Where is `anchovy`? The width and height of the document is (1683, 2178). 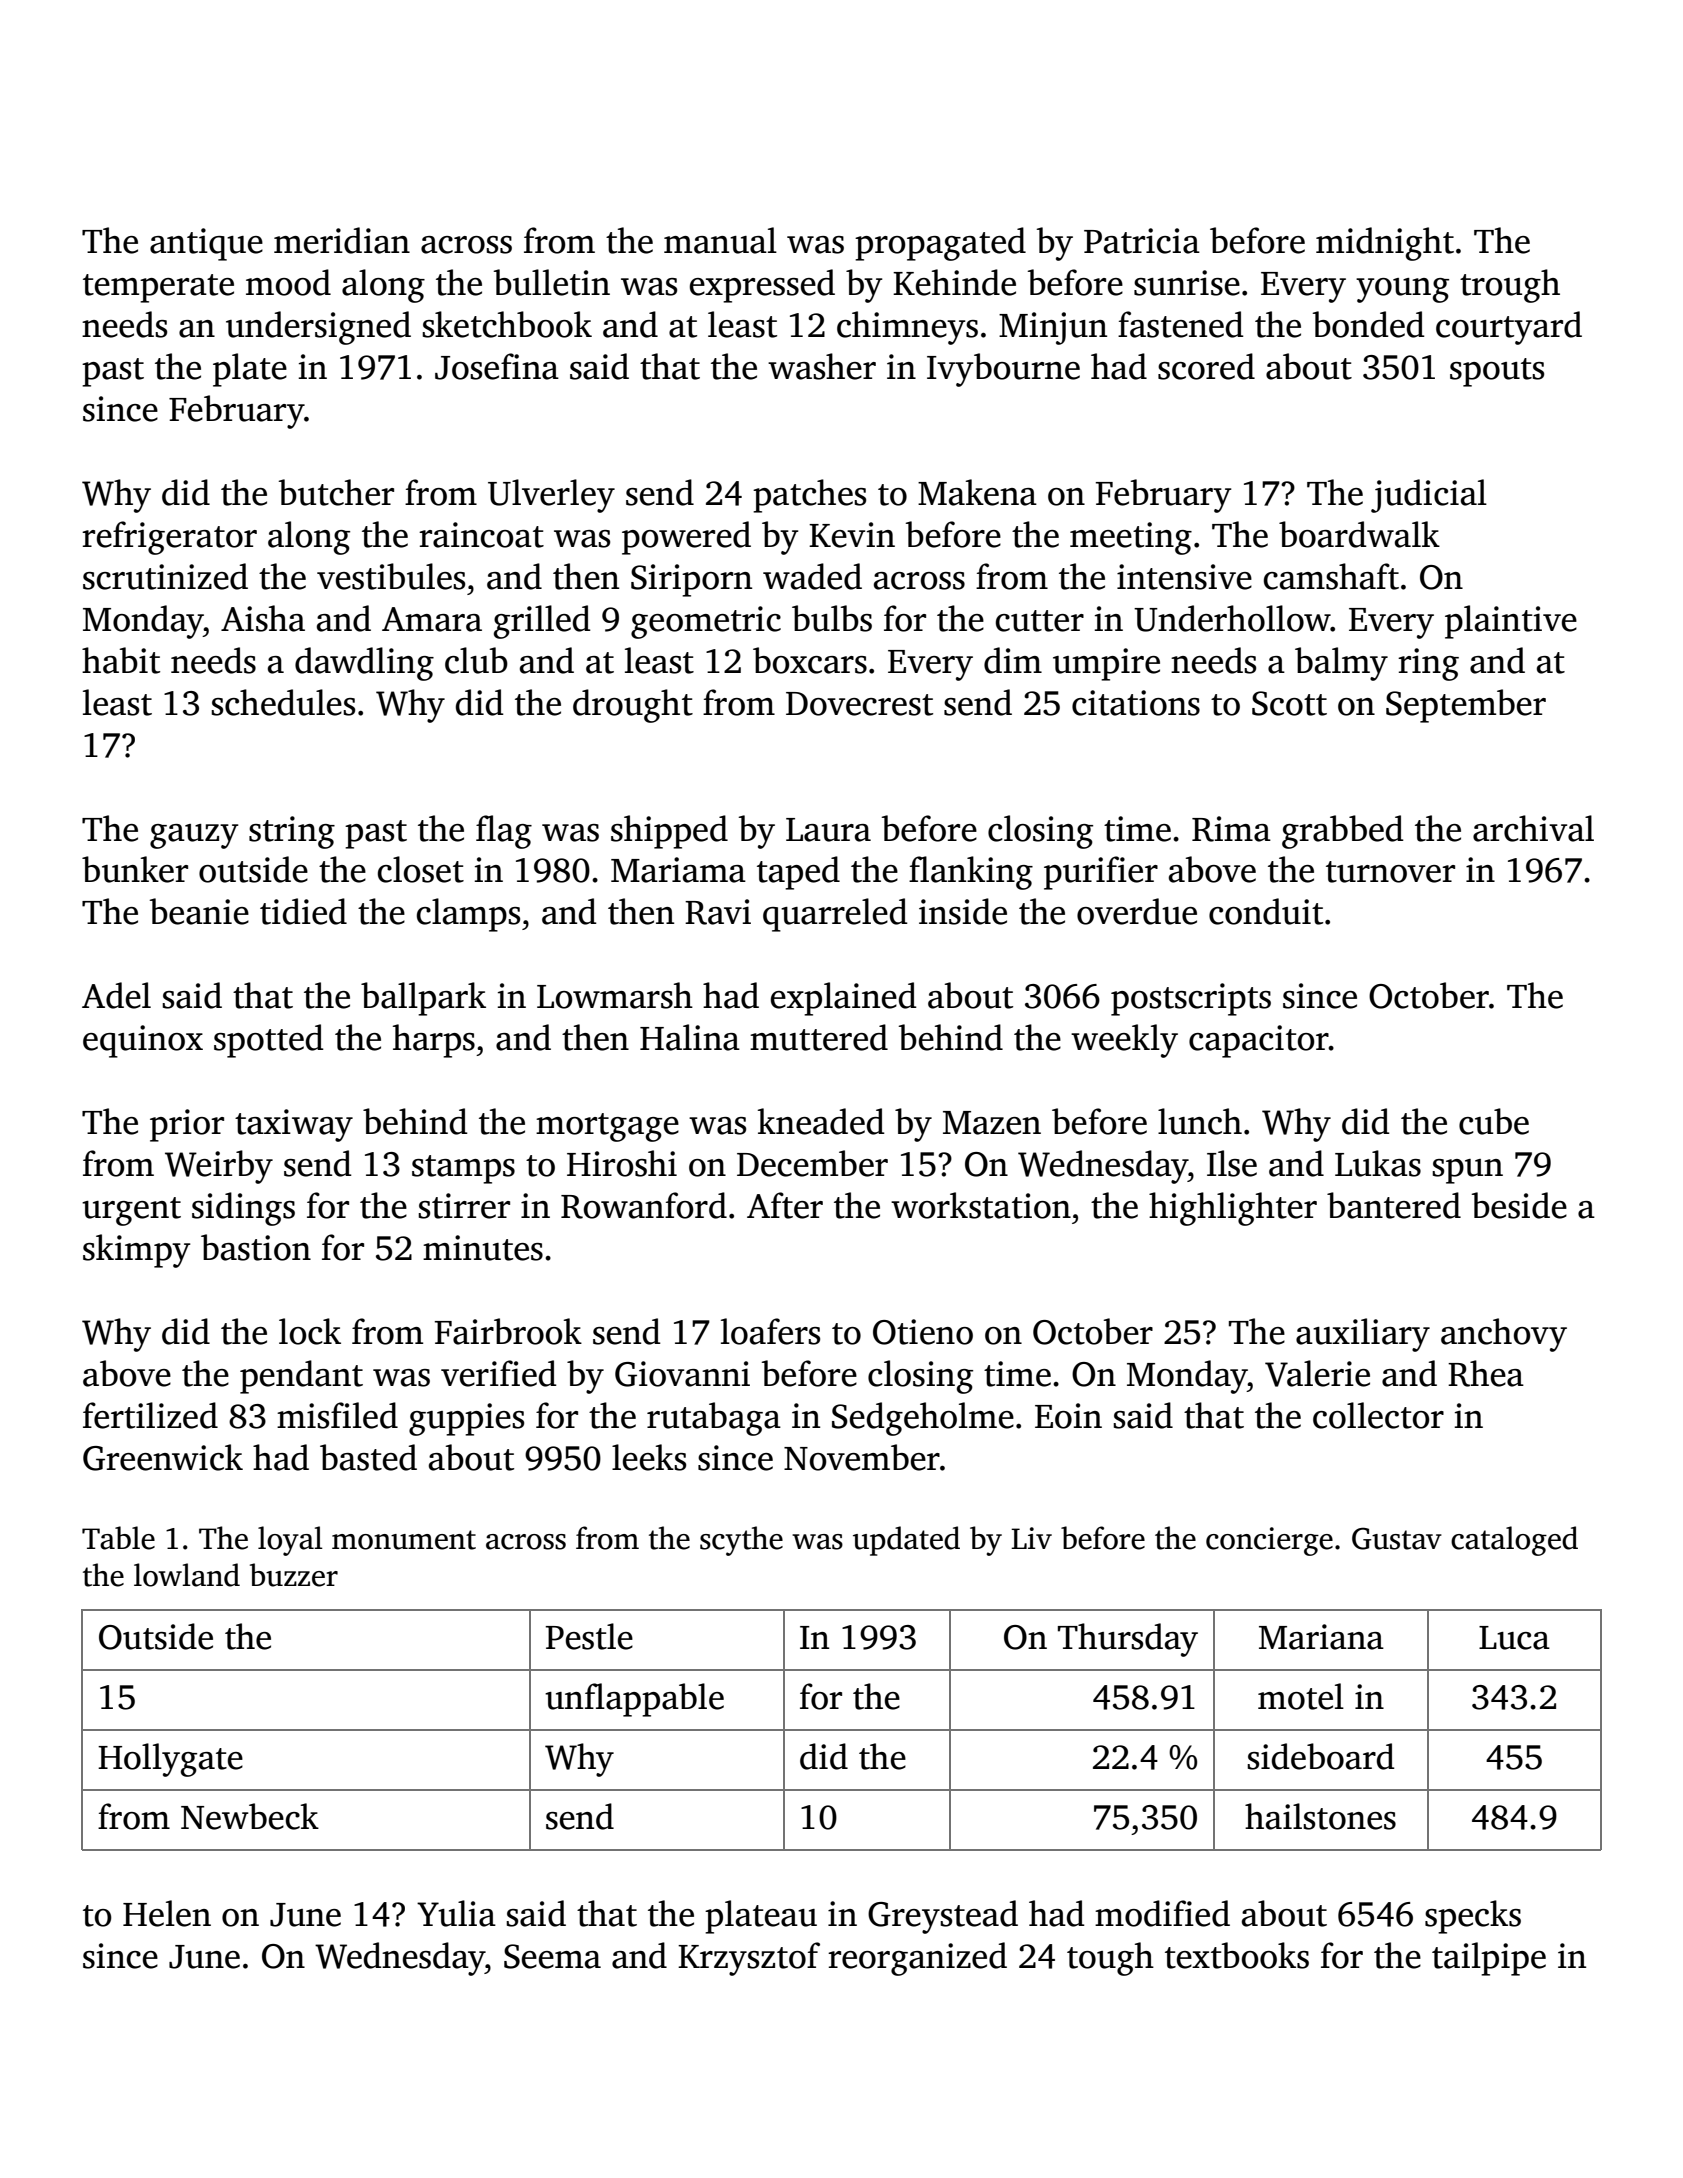
anchovy is located at coordinates (1504, 1335).
